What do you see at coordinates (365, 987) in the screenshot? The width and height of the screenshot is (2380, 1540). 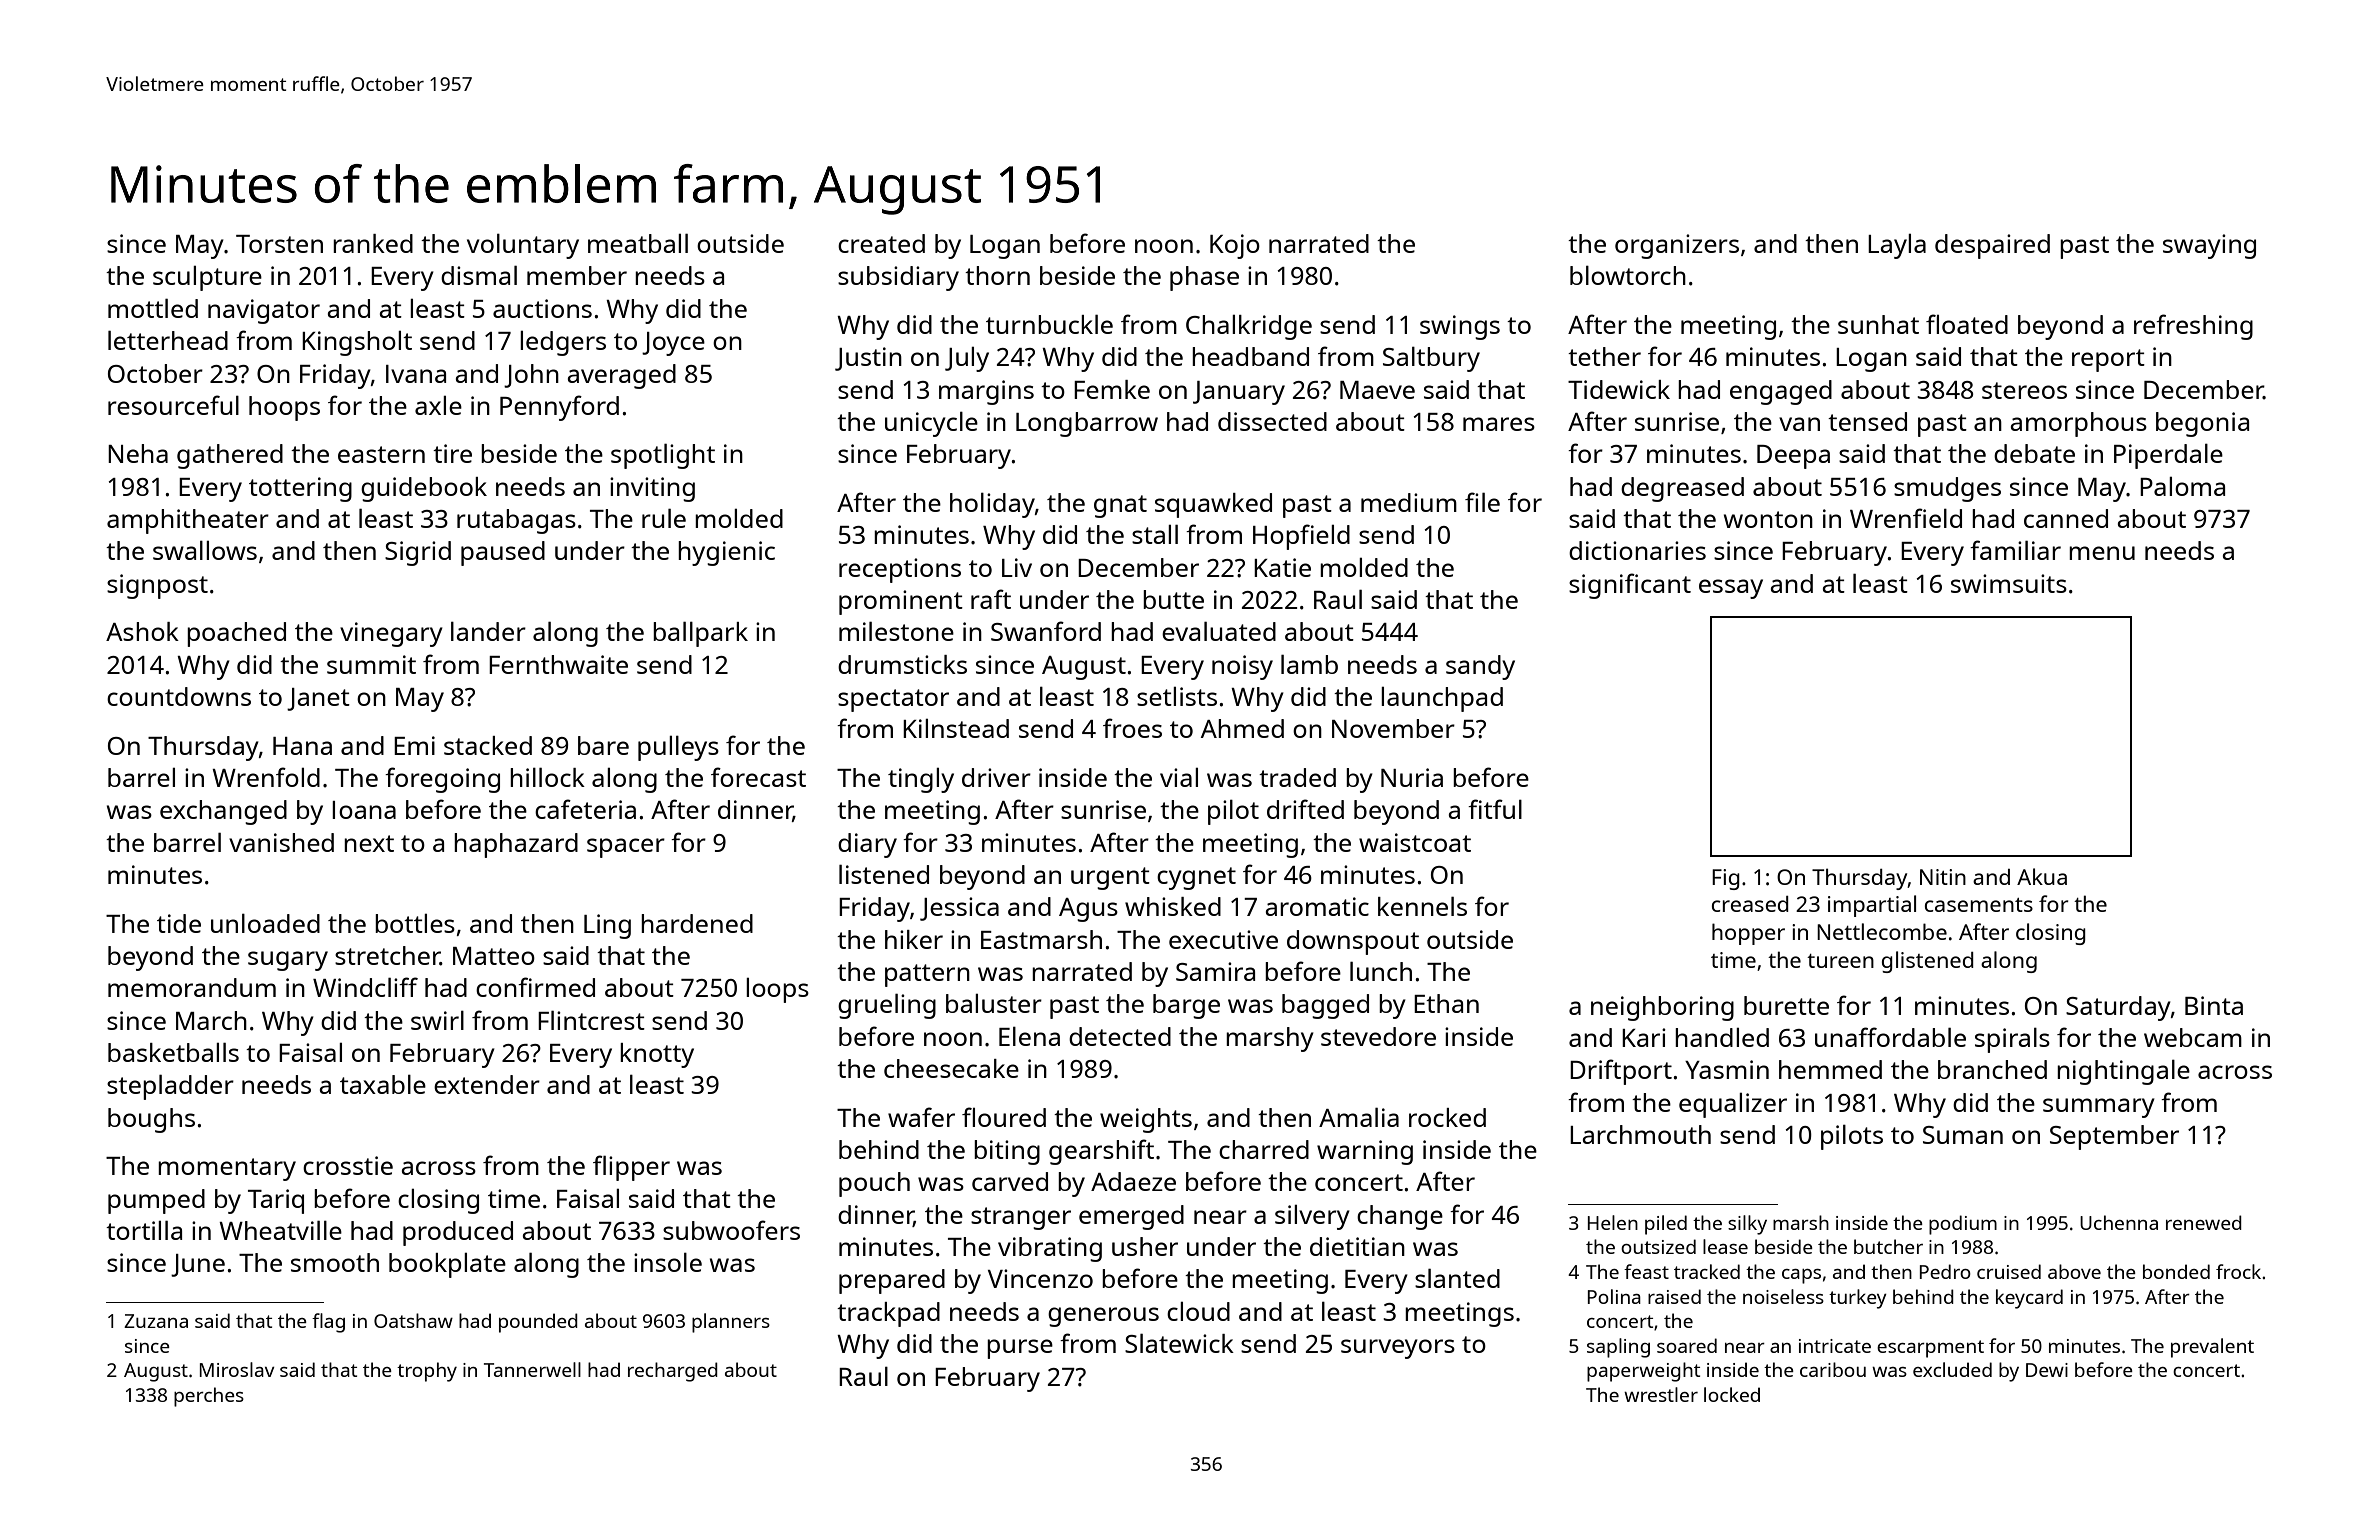 I see `Windcliff` at bounding box center [365, 987].
